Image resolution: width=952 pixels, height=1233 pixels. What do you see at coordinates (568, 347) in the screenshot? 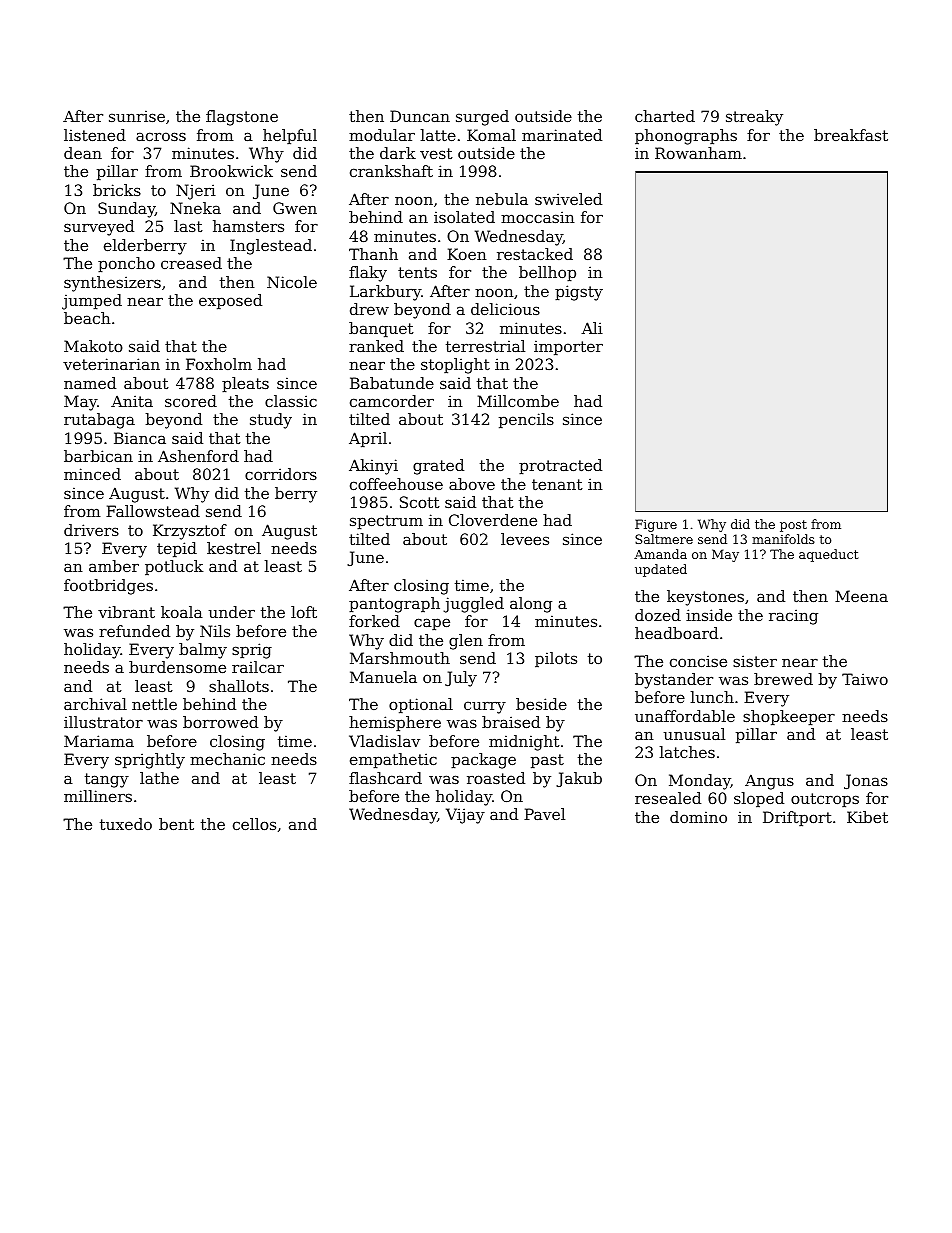
I see `importer` at bounding box center [568, 347].
